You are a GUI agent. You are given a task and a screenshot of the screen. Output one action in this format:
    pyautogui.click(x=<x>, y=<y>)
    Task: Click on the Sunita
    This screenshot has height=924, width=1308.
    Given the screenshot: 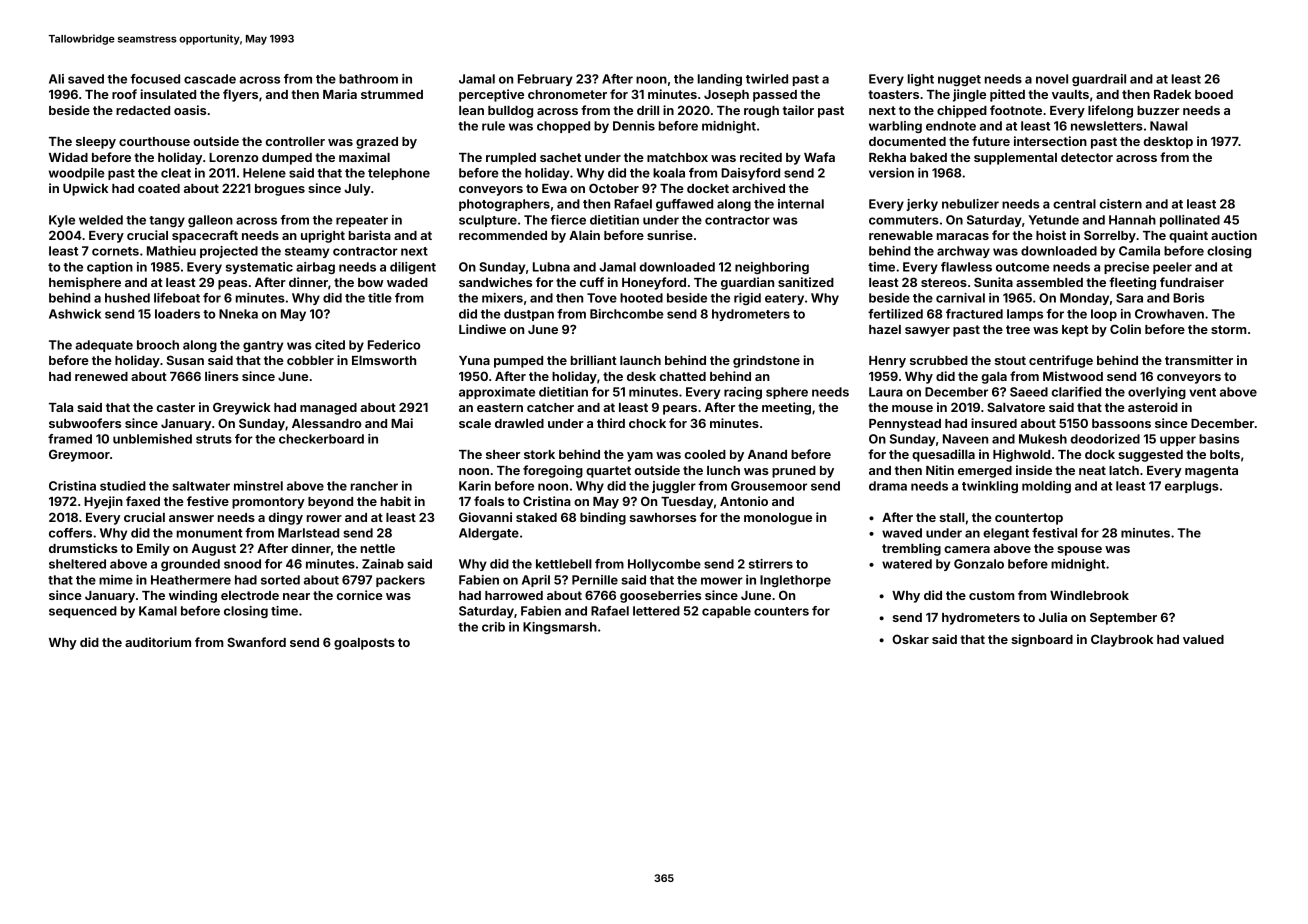 What is the action you would take?
    pyautogui.click(x=993, y=282)
